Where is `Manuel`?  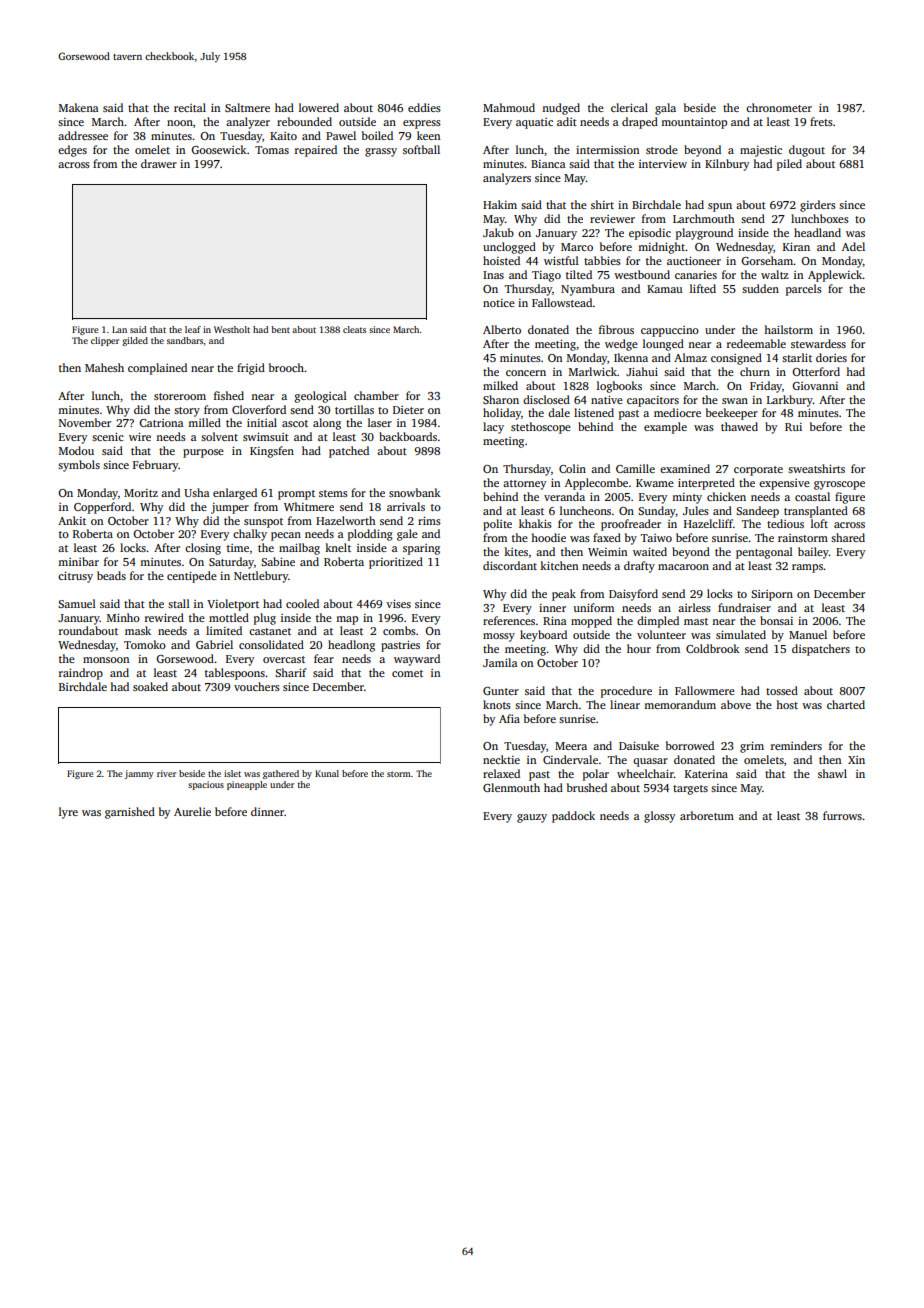 Manuel is located at coordinates (808, 634).
